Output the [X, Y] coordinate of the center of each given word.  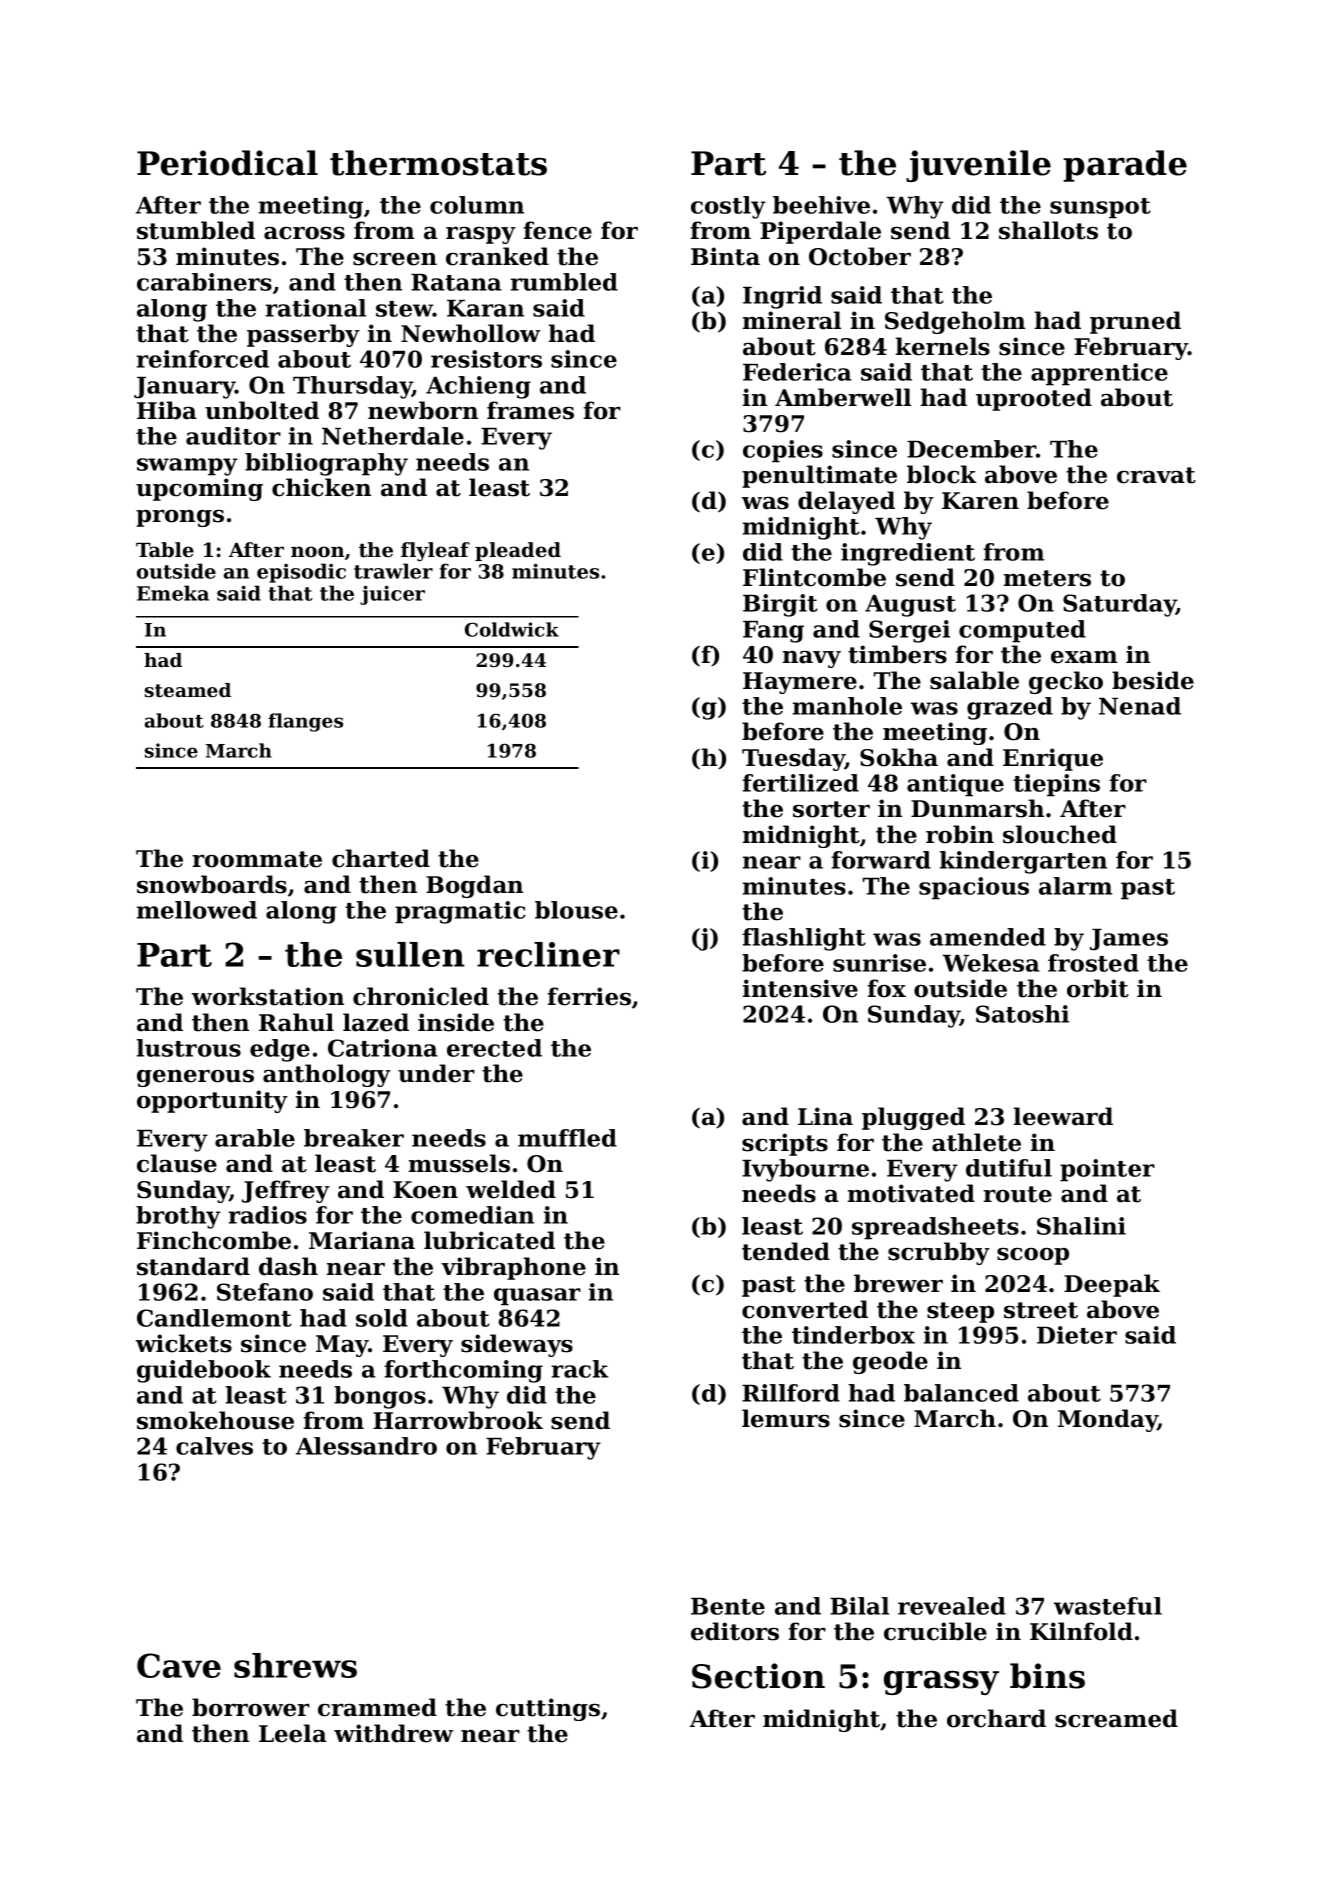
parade [1125, 166]
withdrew [393, 1733]
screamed [1116, 1718]
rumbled [564, 282]
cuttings [548, 1709]
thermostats [438, 163]
